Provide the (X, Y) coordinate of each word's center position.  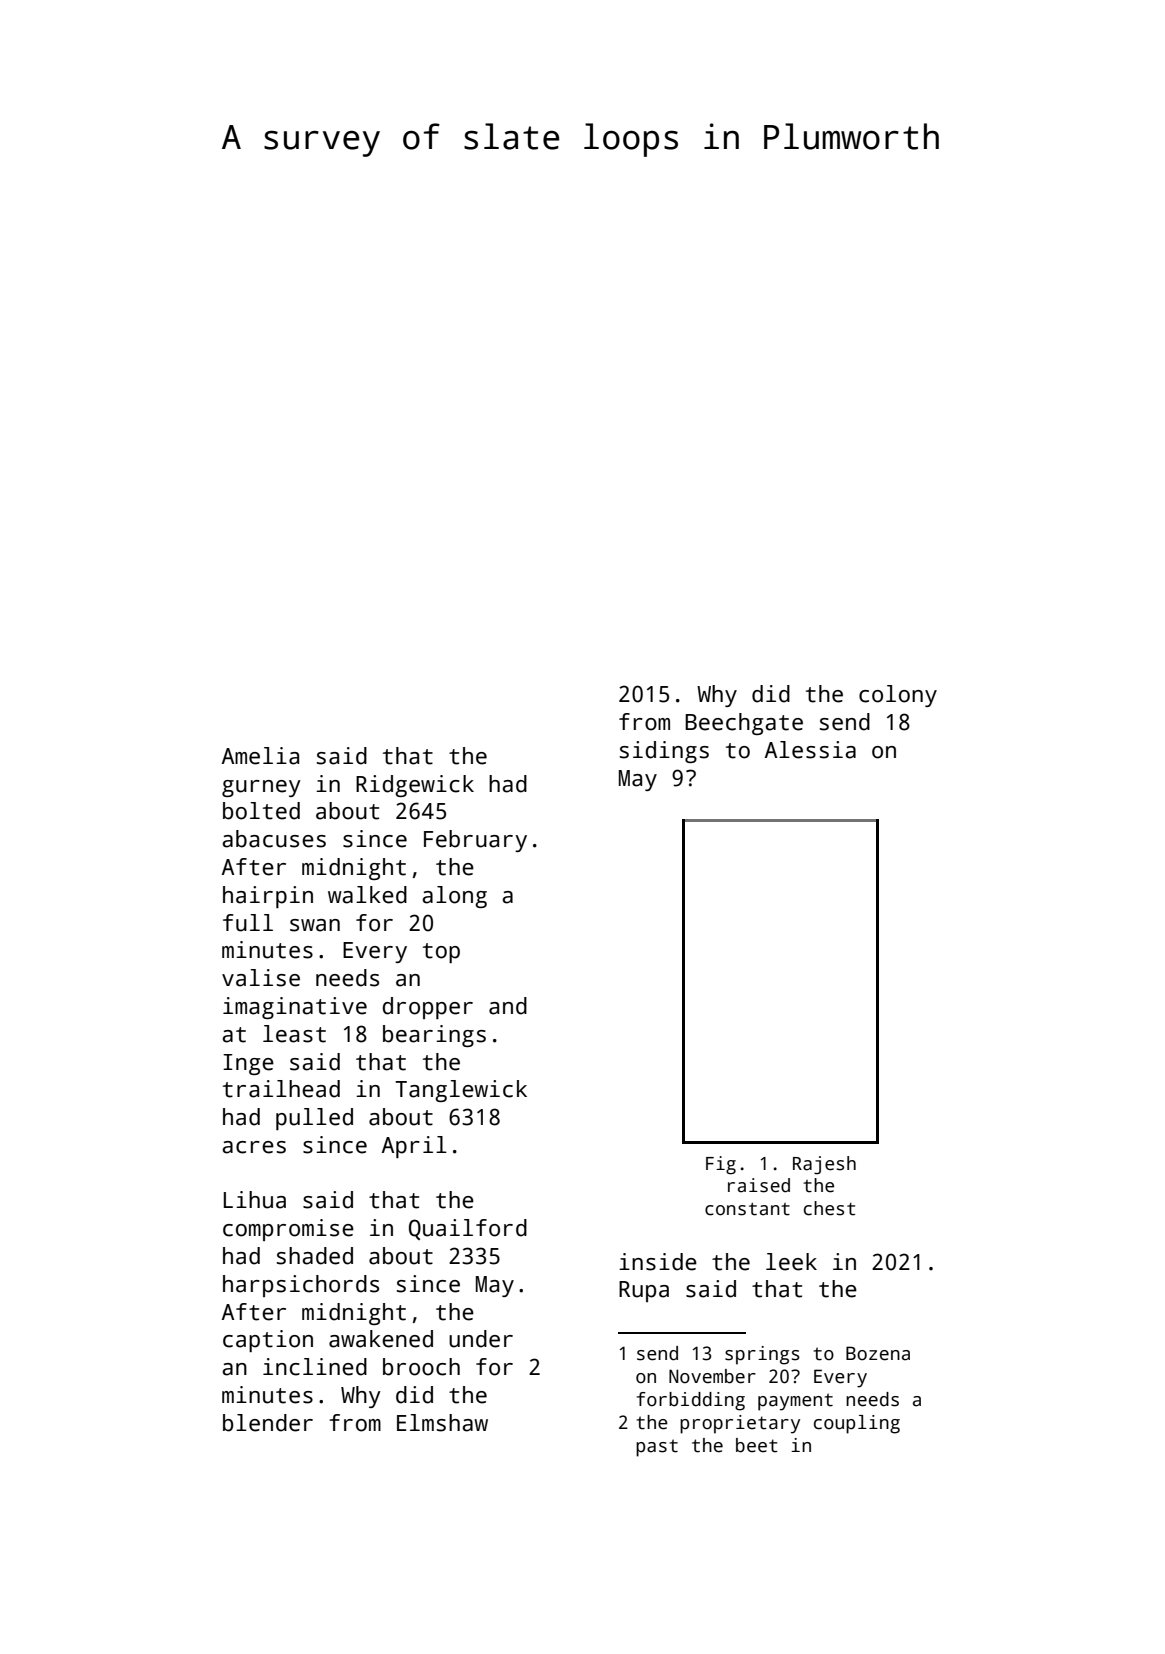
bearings (434, 1036)
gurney (261, 788)
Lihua (255, 1200)
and (508, 1006)
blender (268, 1423)
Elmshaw (442, 1423)
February (475, 841)
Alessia (810, 750)
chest (829, 1208)
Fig (721, 1165)
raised (759, 1185)
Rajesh (824, 1165)
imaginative (295, 1008)
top (441, 953)
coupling (857, 1424)
